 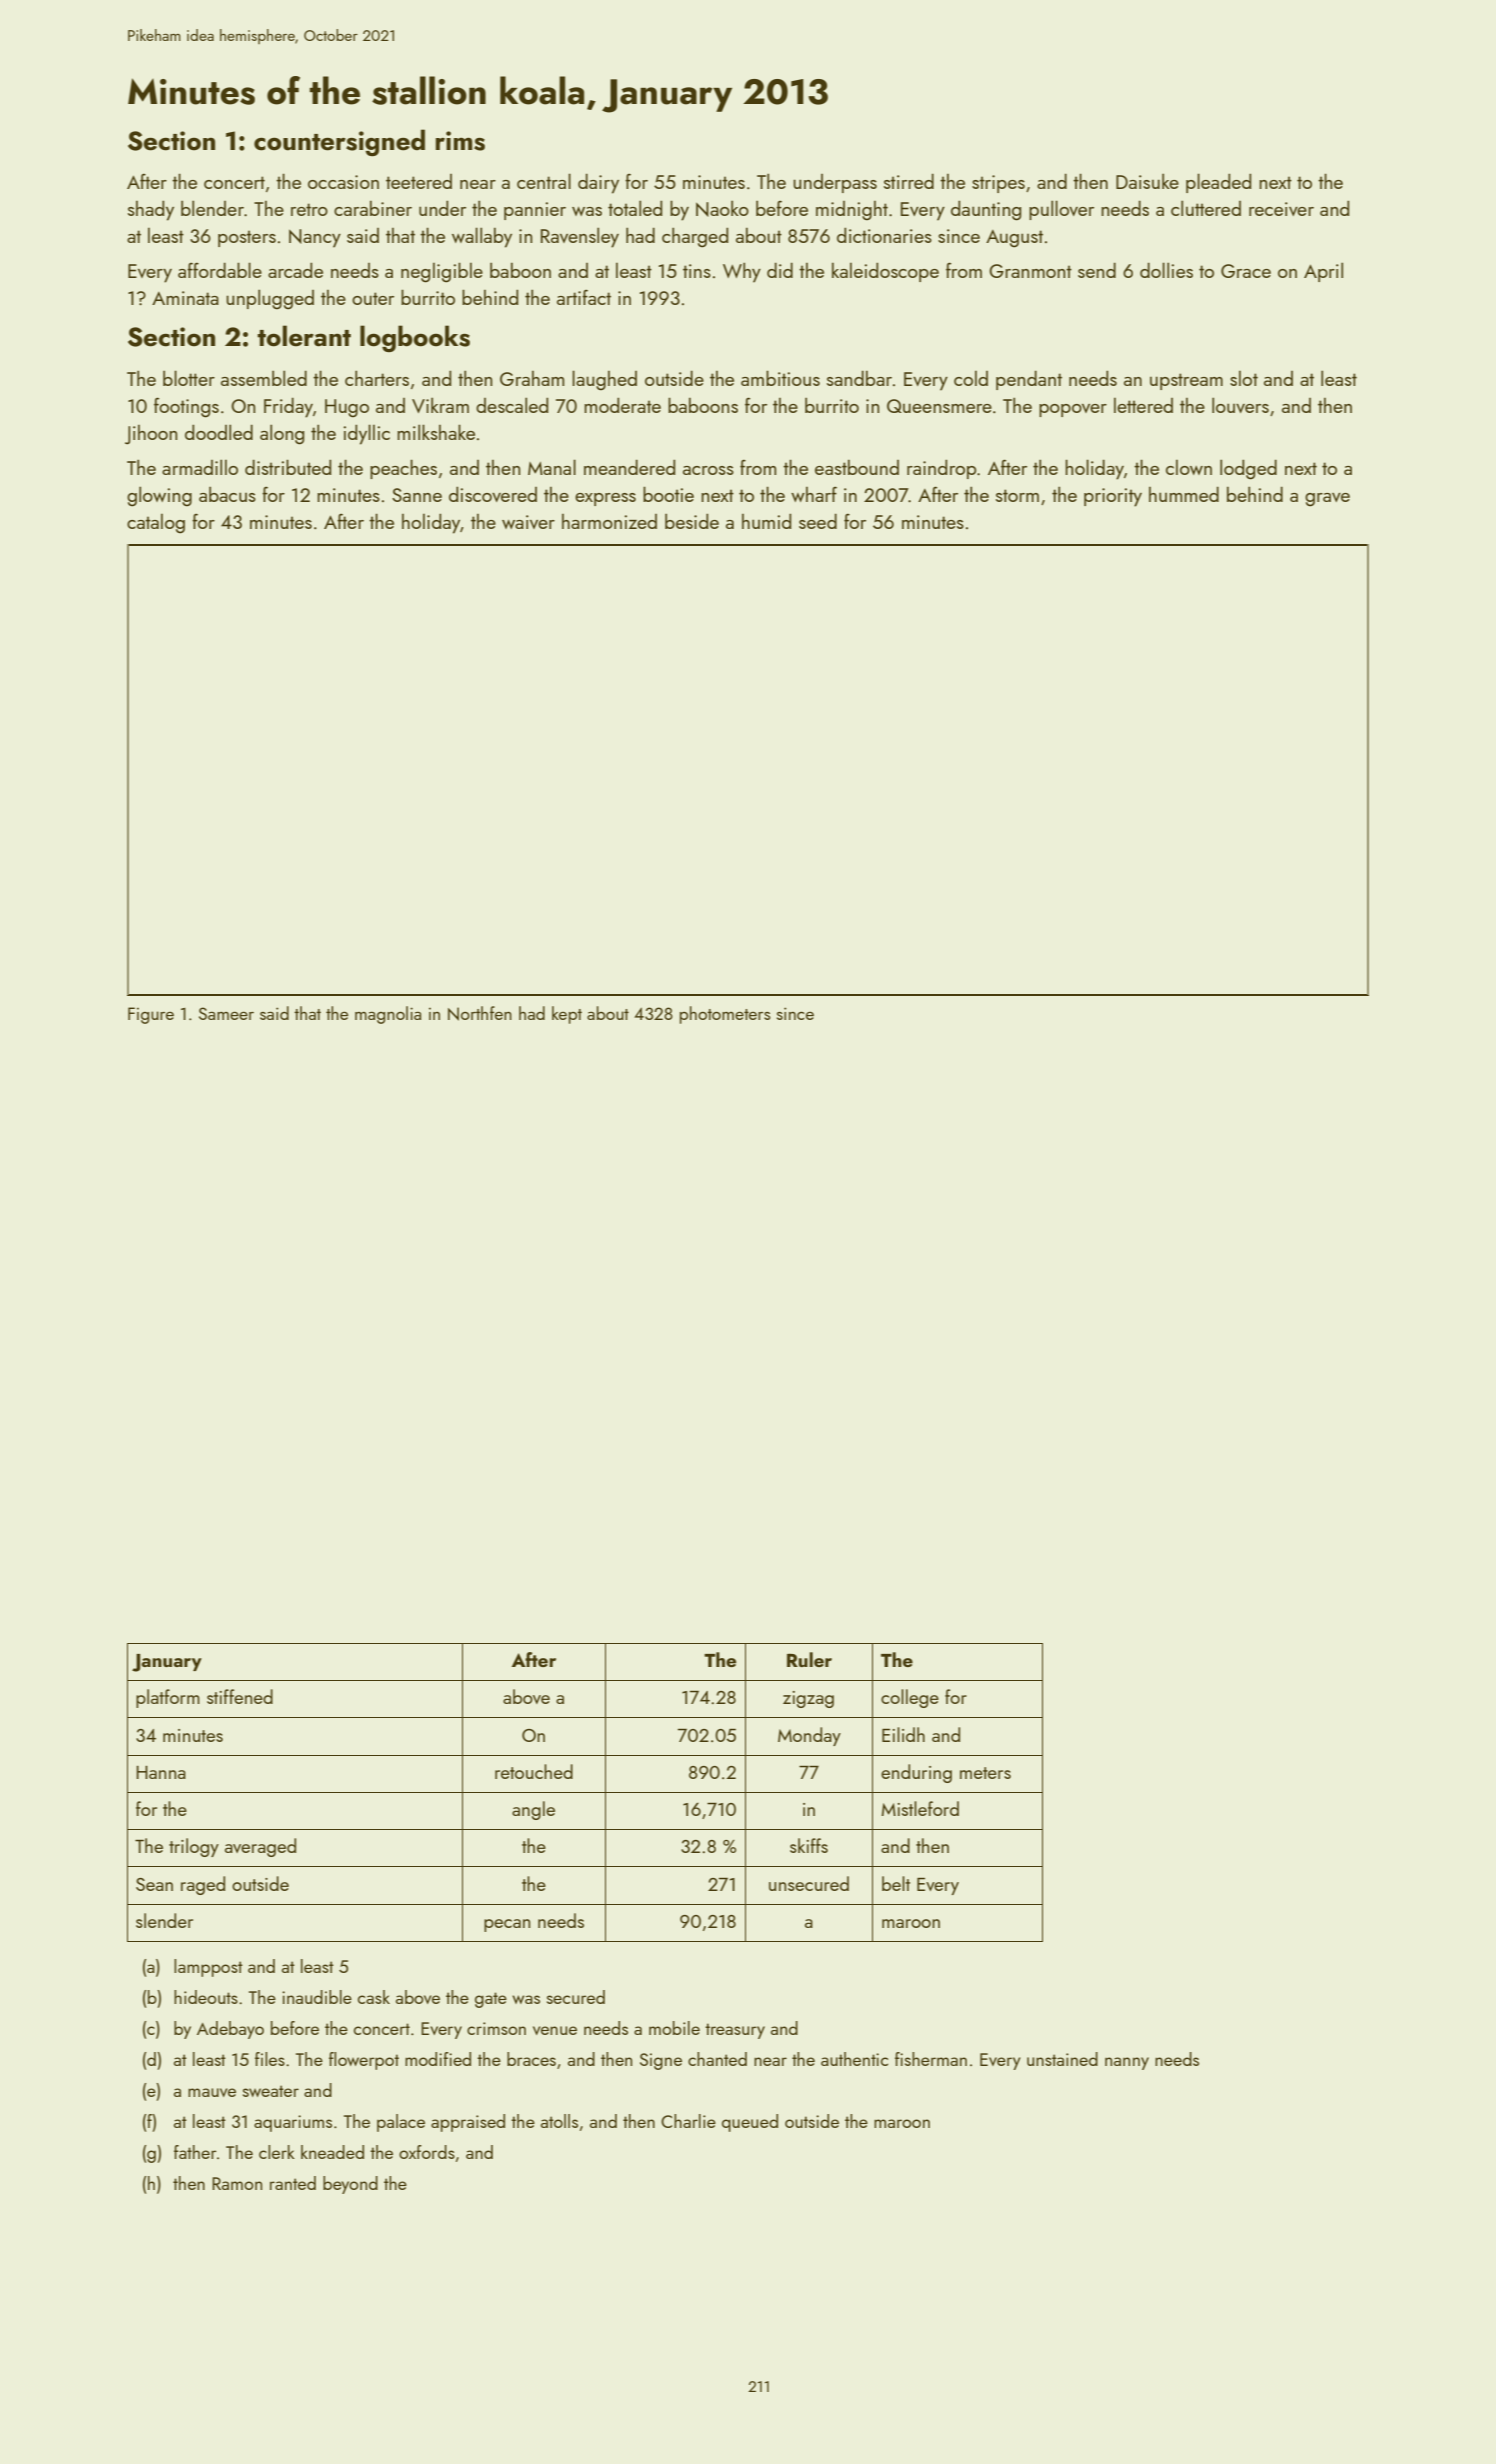 I want to click on zigzag, so click(x=808, y=1699).
